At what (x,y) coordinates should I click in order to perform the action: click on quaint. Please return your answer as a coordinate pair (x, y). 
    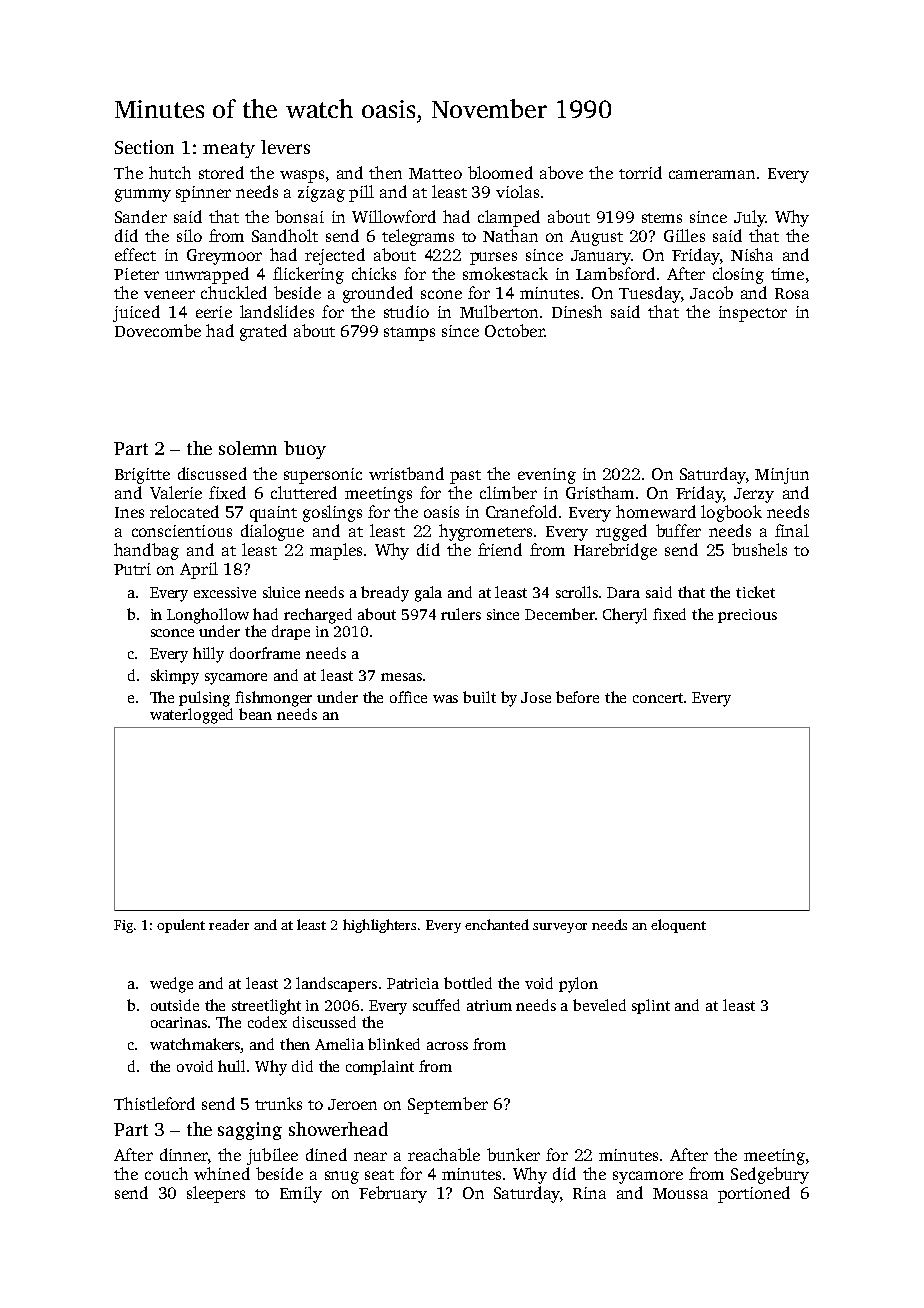
    Looking at the image, I should click on (273, 514).
